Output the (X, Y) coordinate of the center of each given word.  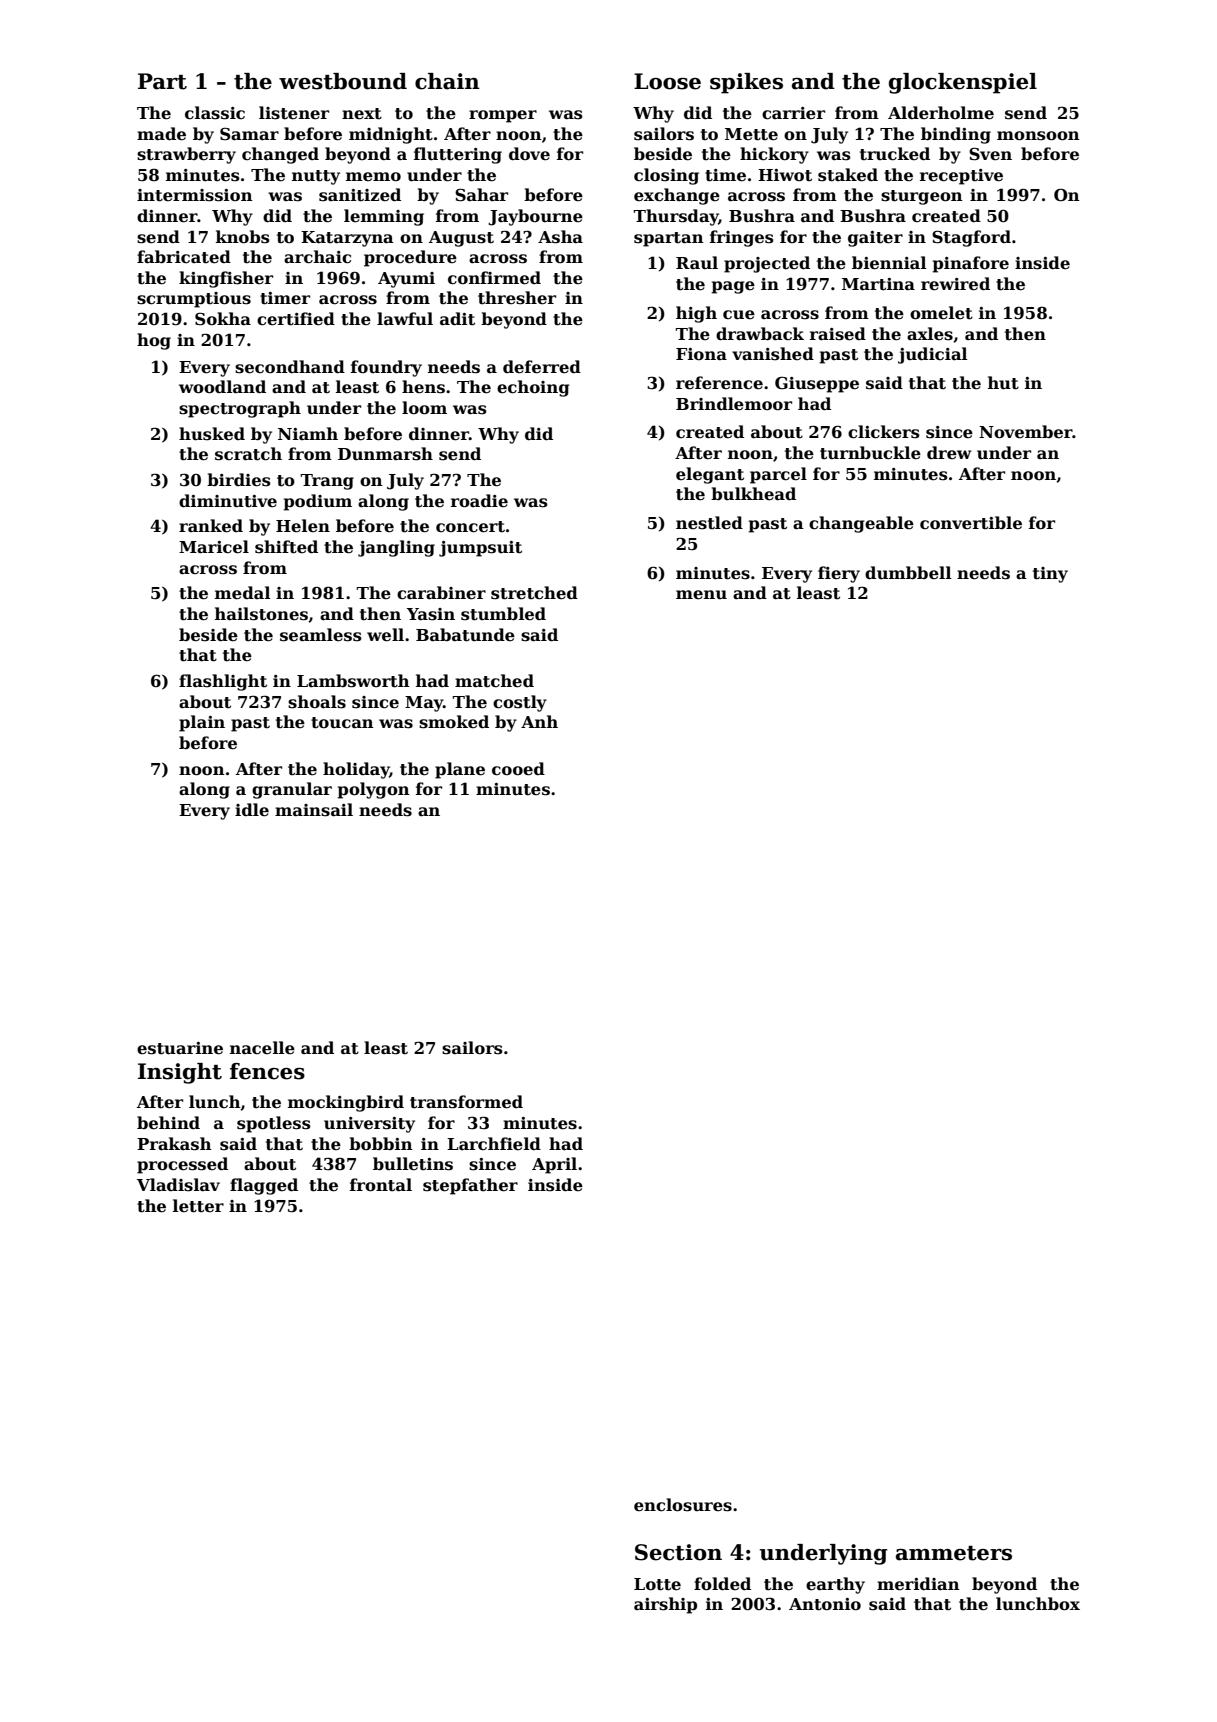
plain (202, 723)
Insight (180, 1073)
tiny (1050, 575)
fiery (839, 574)
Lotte (657, 1584)
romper (503, 116)
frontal (381, 1185)
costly (520, 703)
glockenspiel (963, 83)
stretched (534, 593)
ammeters (954, 1553)
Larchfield (494, 1143)
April (554, 1165)
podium (317, 502)
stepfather (470, 1186)
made (161, 134)
